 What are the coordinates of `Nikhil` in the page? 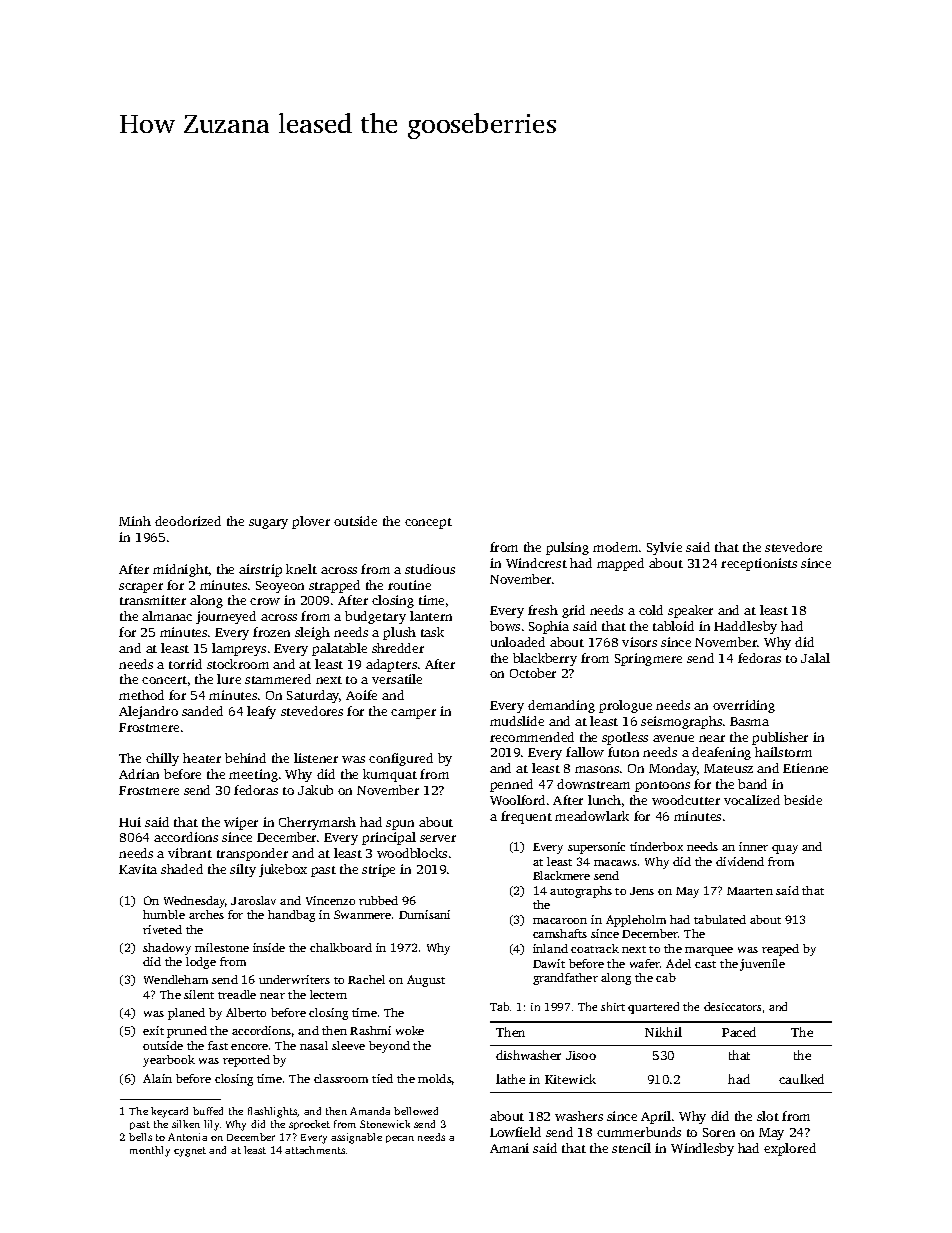 It's located at (663, 1032).
